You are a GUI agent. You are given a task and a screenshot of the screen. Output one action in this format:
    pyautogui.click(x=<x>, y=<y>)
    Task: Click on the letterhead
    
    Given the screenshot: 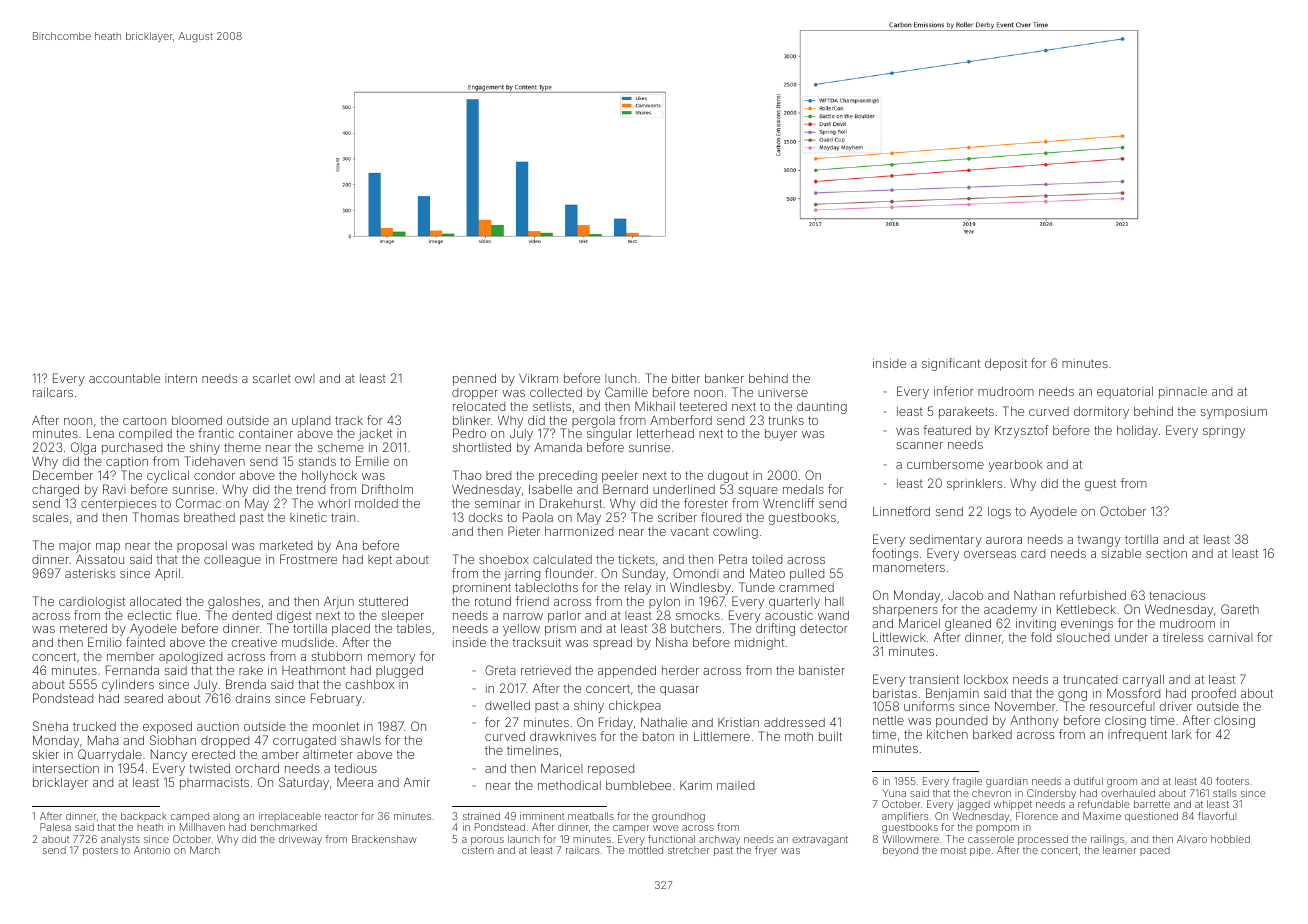 What is the action you would take?
    pyautogui.click(x=665, y=433)
